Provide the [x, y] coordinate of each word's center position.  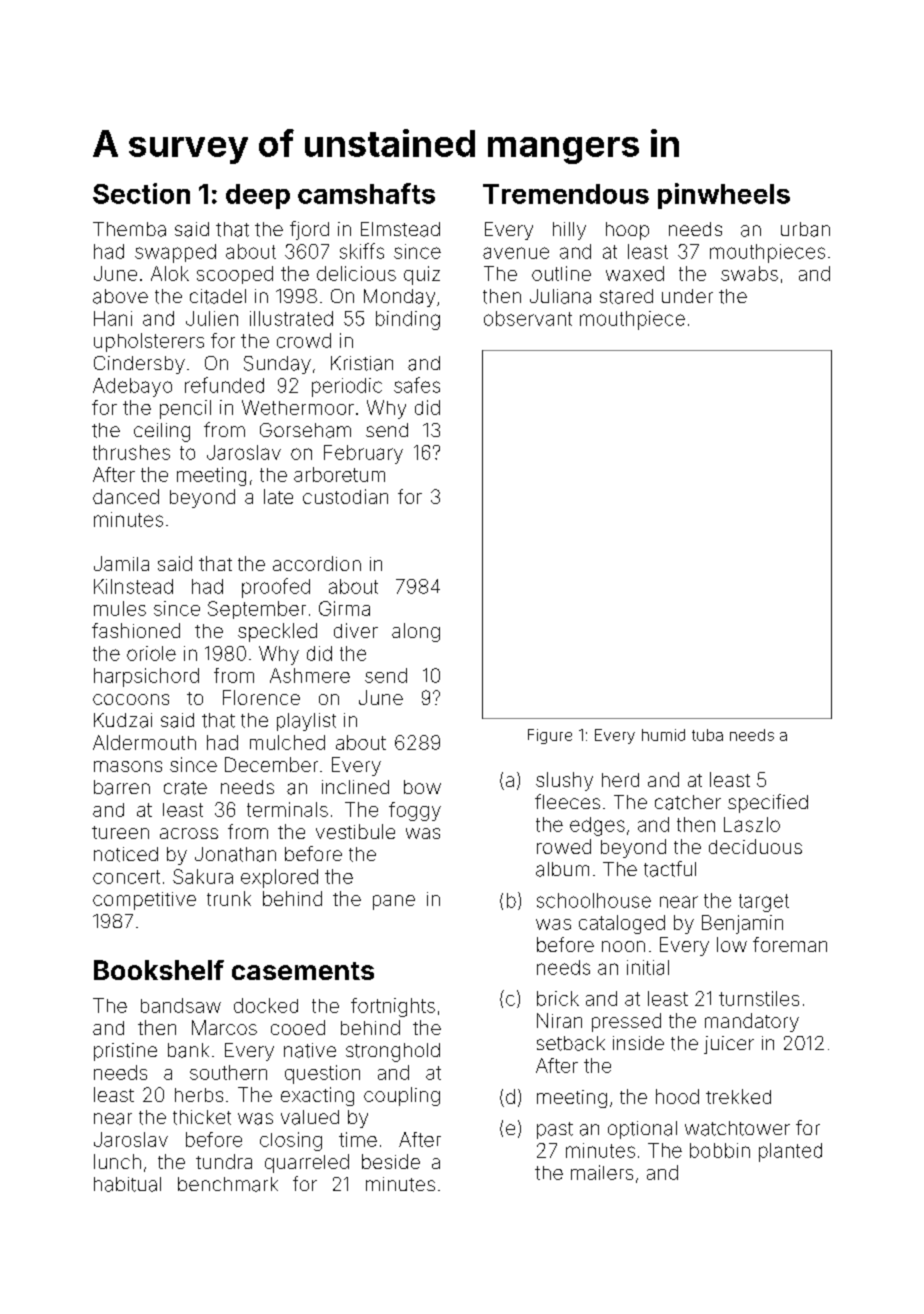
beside [391, 1161]
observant [528, 318]
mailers [602, 1172]
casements [303, 971]
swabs [749, 273]
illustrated [291, 318]
